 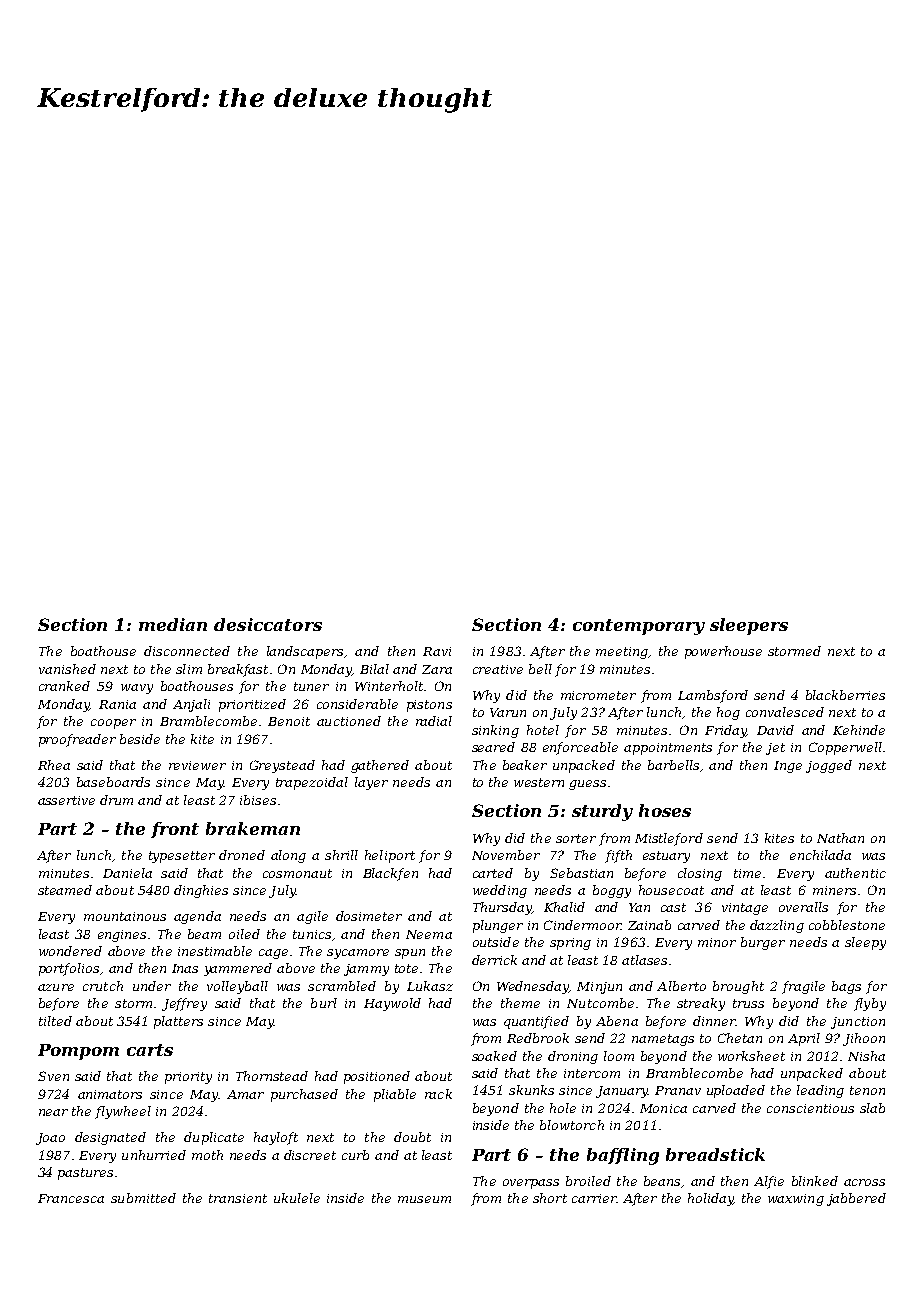 I want to click on Francesca, so click(x=71, y=1198).
